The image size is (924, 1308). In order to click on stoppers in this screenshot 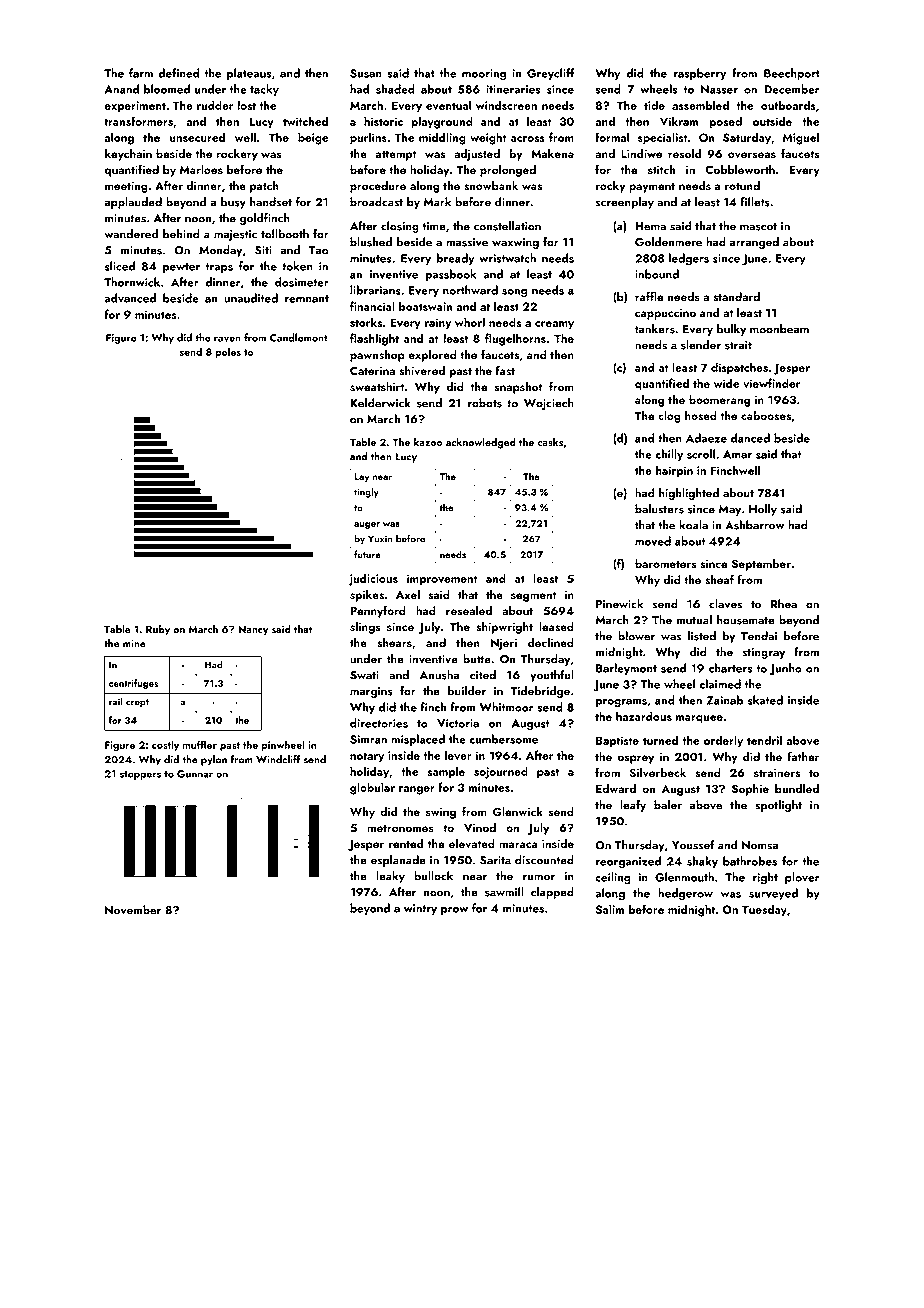, I will do `click(140, 775)`.
